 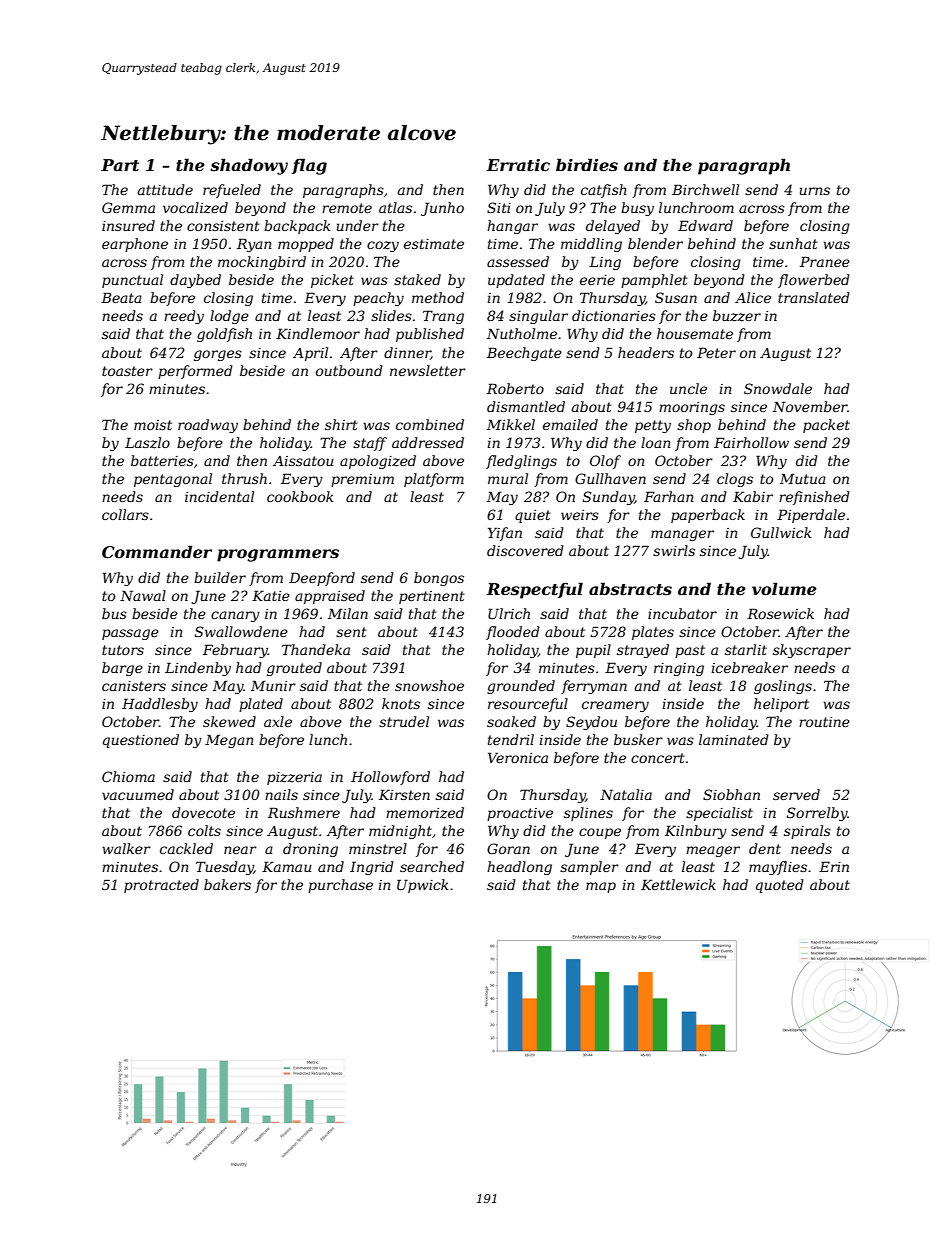 What do you see at coordinates (587, 164) in the screenshot?
I see `birdies` at bounding box center [587, 164].
